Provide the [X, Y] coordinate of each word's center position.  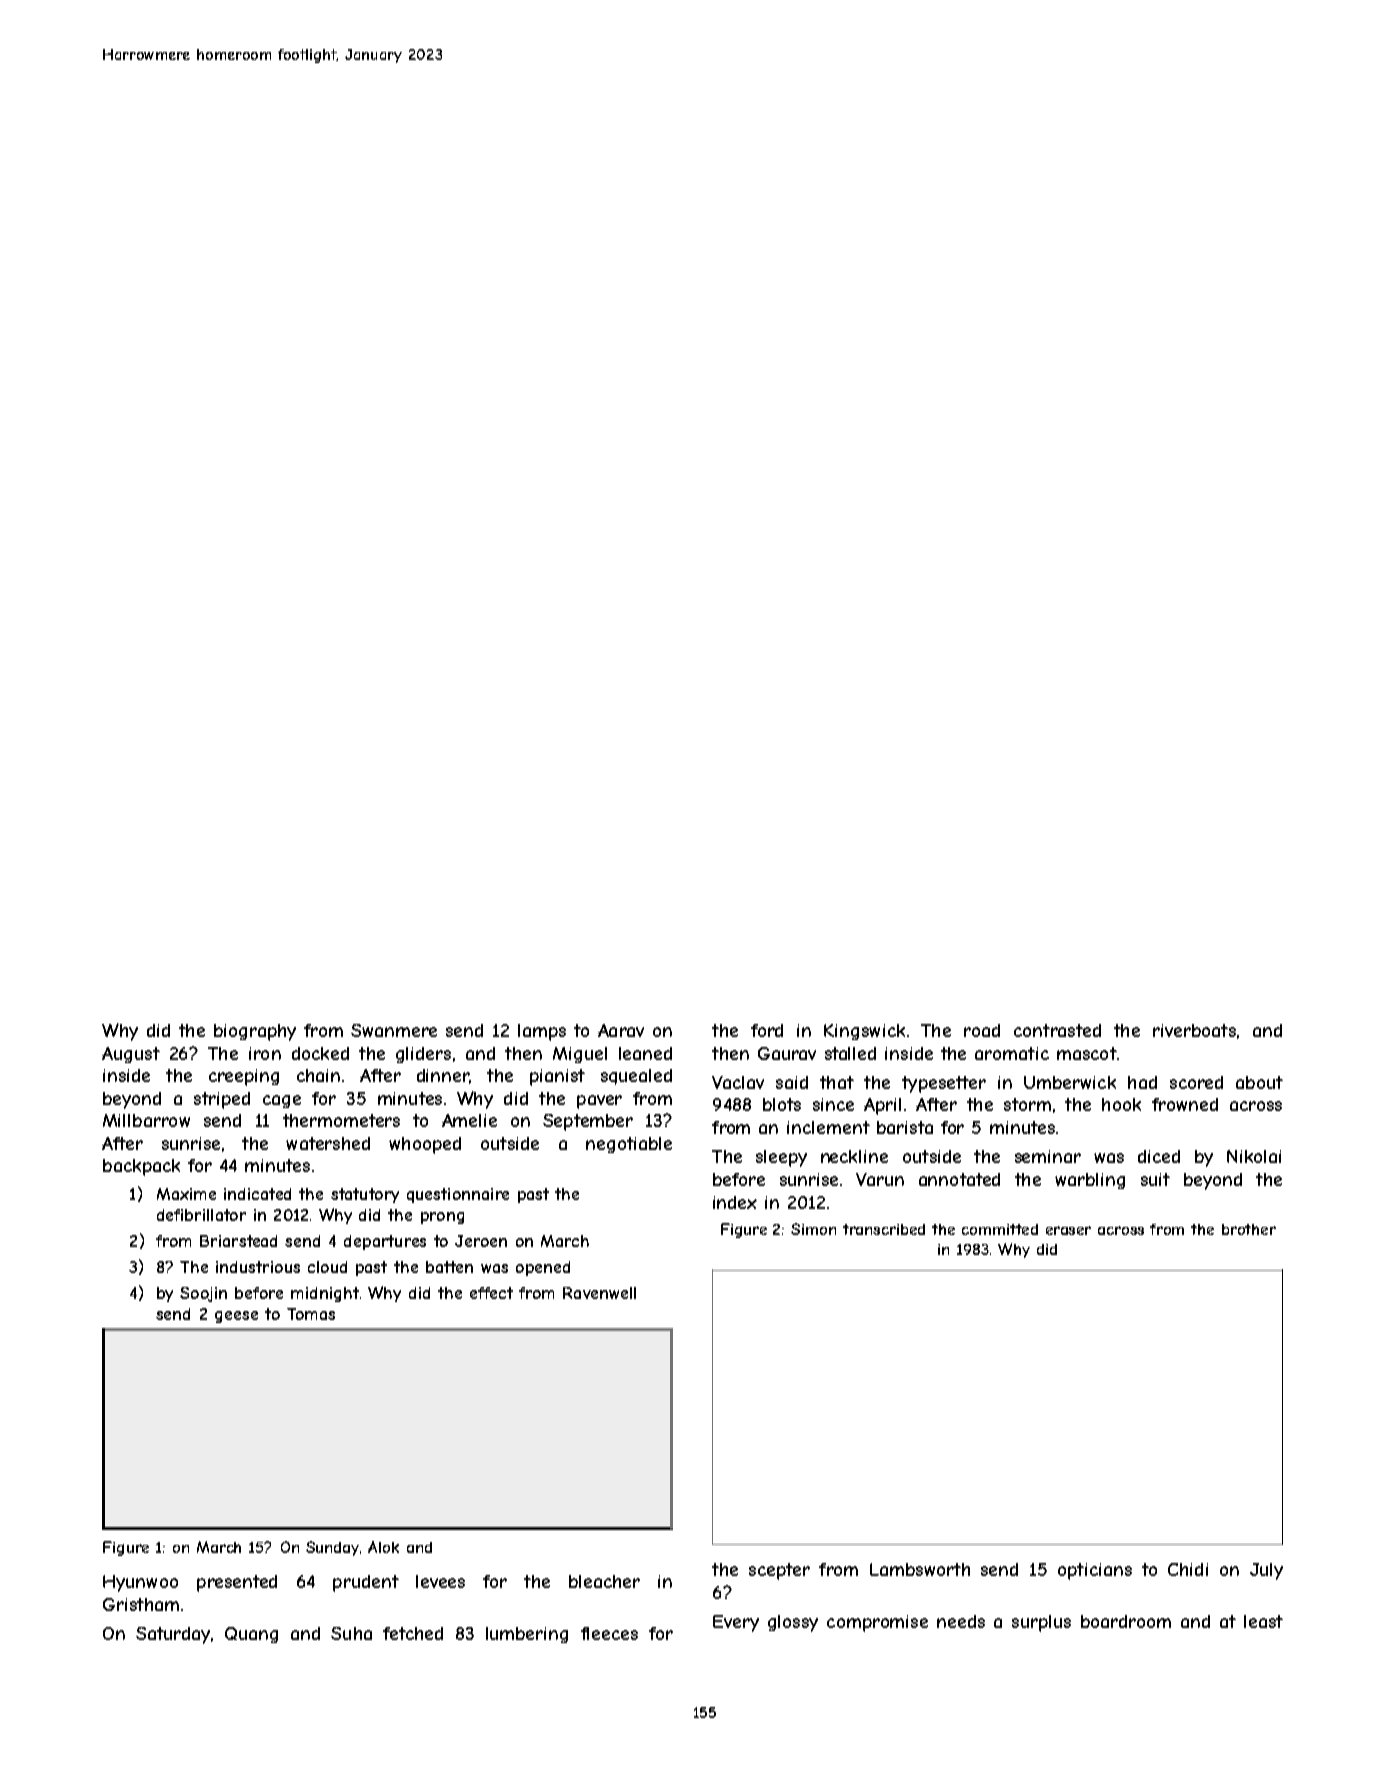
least [1263, 1621]
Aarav [621, 1030]
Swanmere [394, 1030]
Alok [383, 1547]
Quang [251, 1635]
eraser [1068, 1230]
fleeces [609, 1633]
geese [236, 1317]
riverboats [1194, 1030]
